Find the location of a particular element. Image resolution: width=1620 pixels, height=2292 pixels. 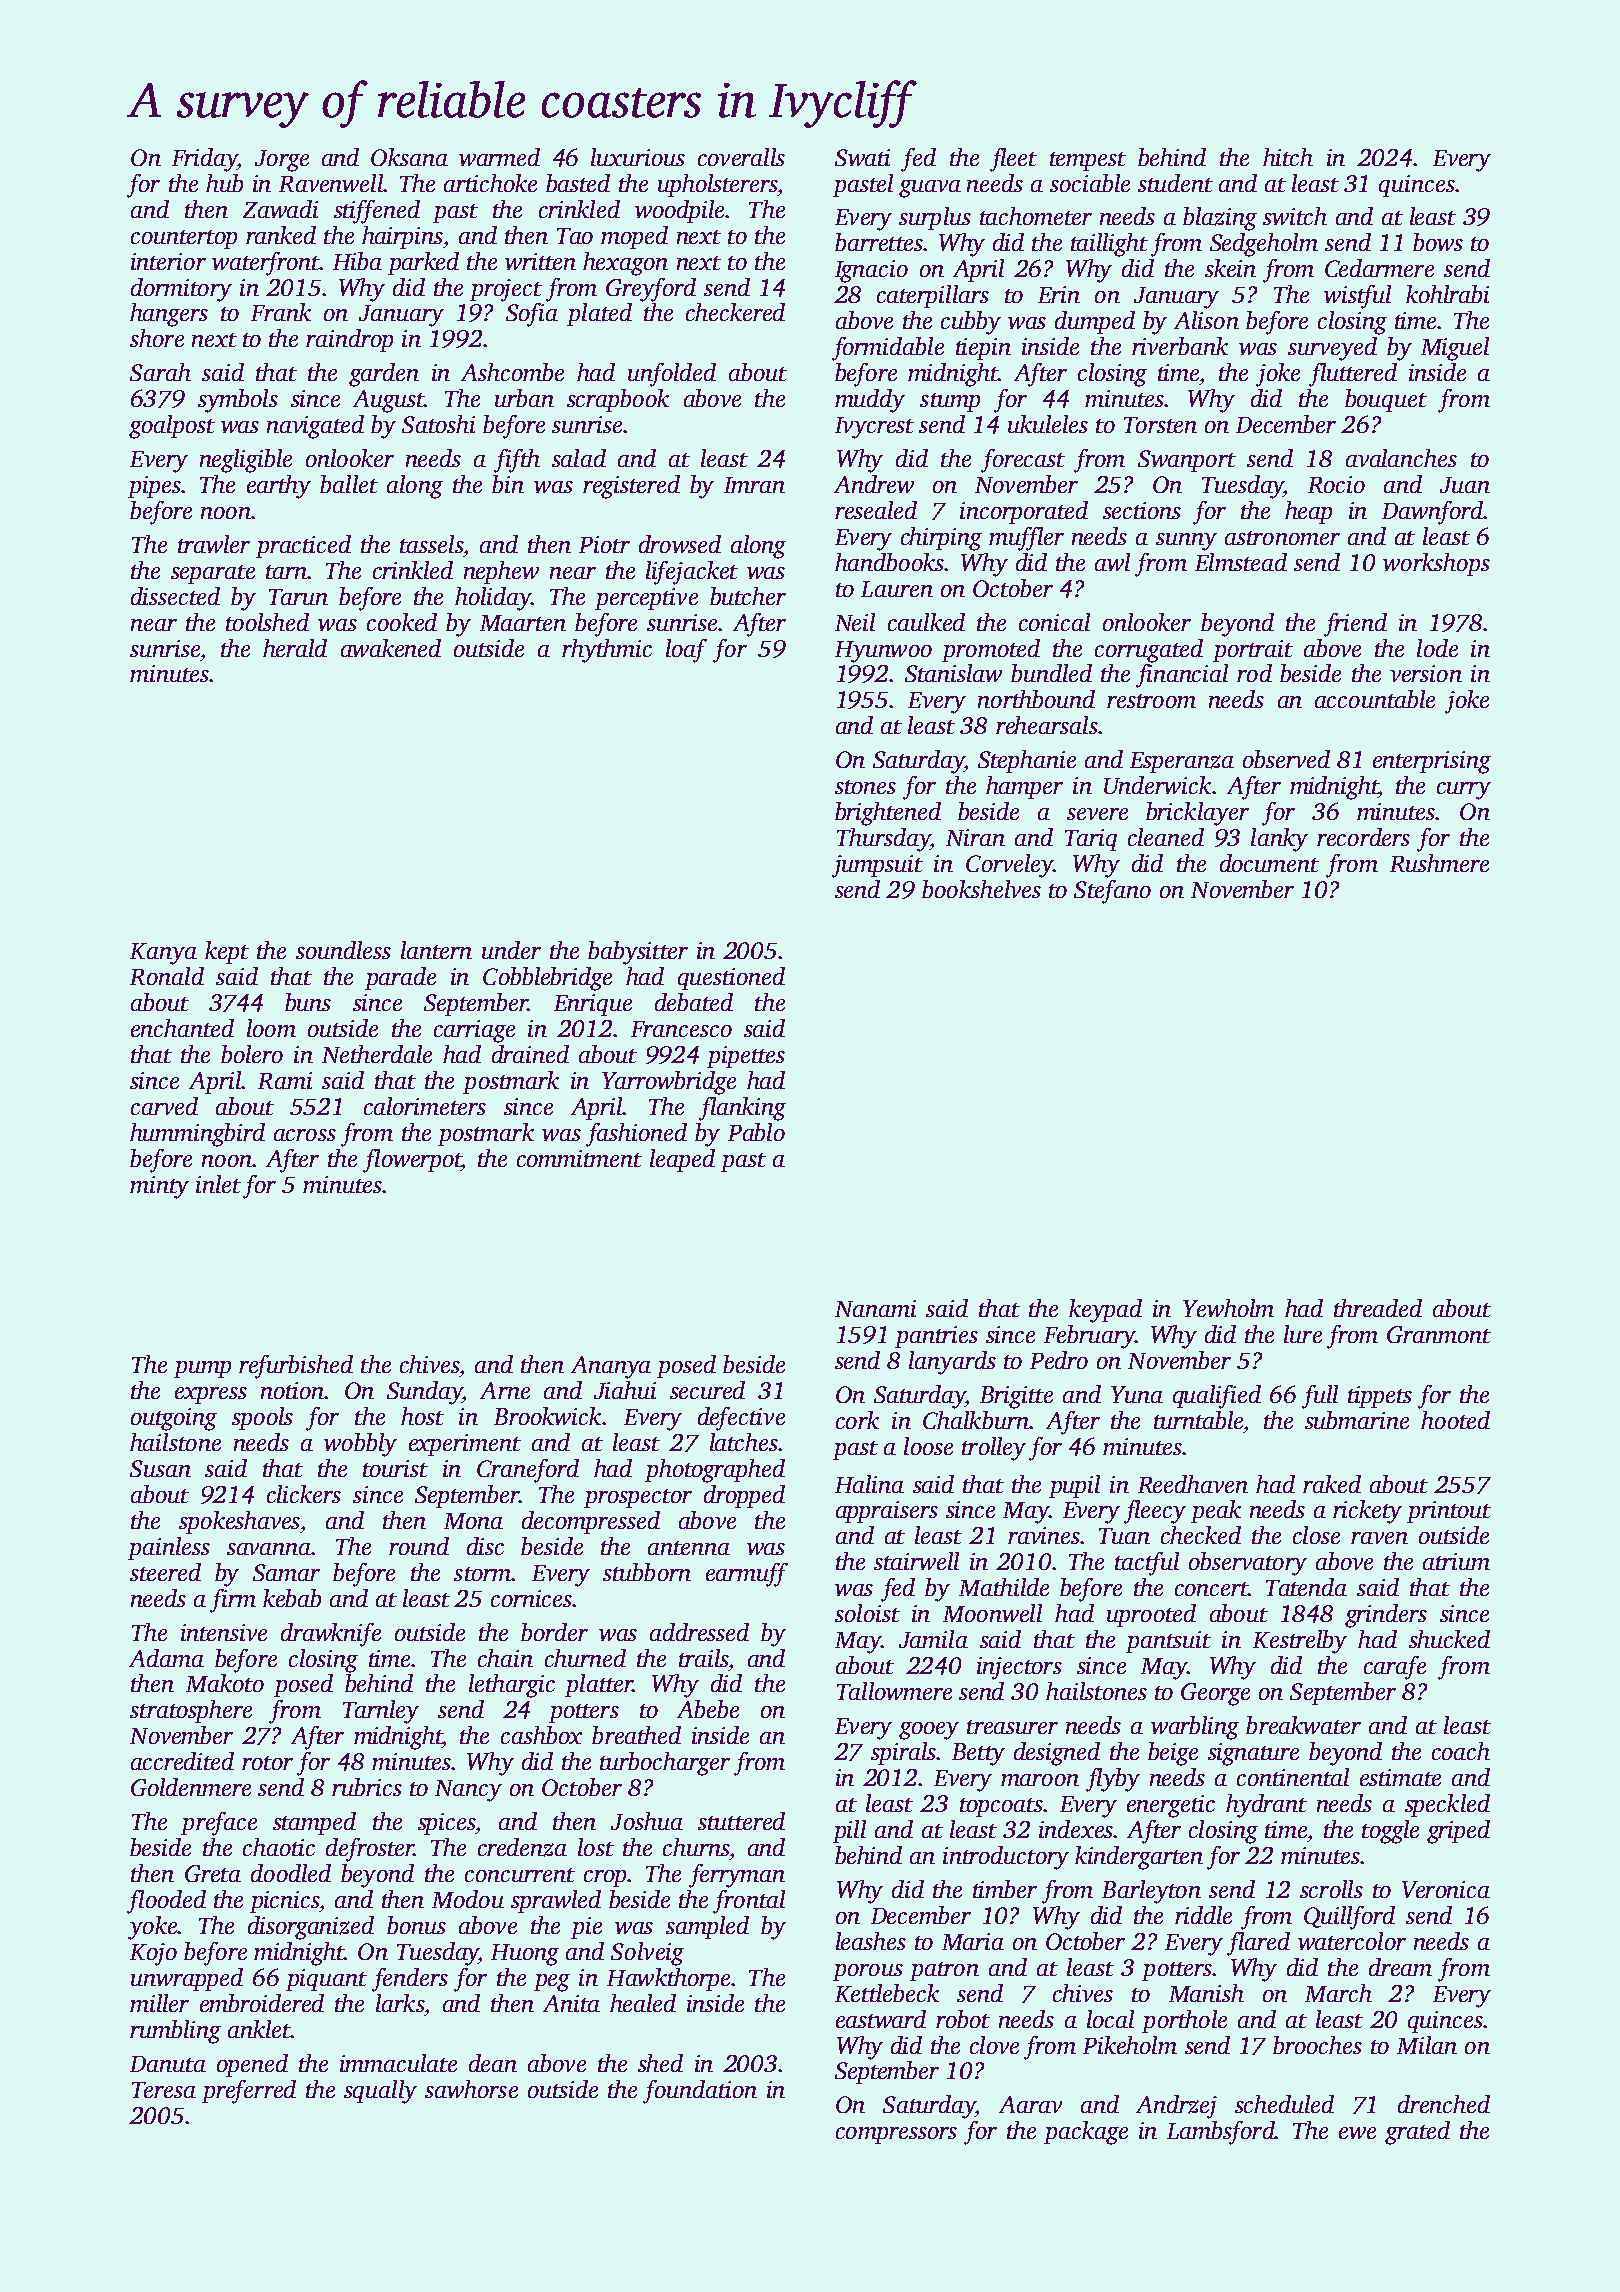

Sofia is located at coordinates (532, 315).
